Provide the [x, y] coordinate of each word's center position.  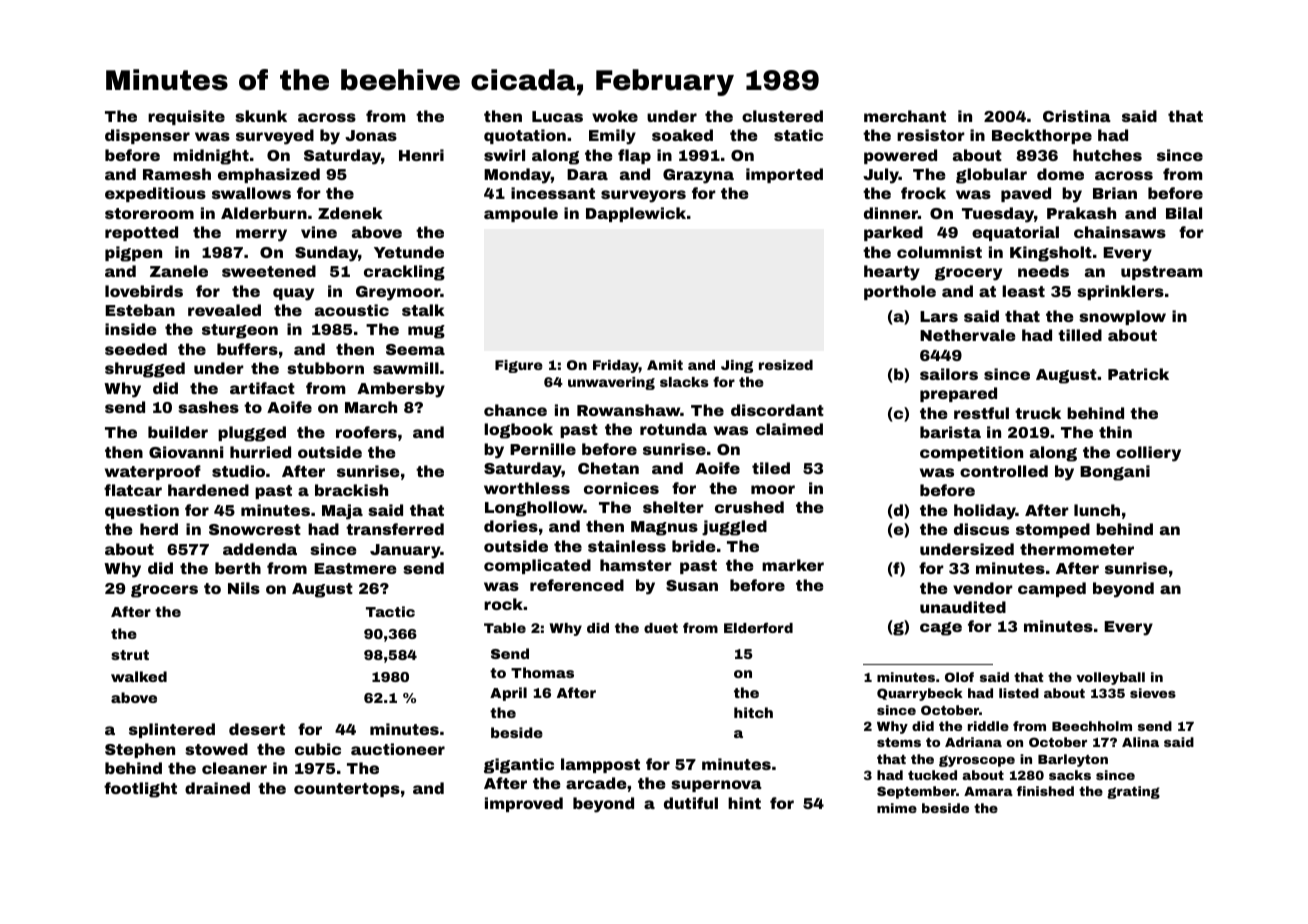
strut [130, 655]
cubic [318, 749]
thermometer [1077, 549]
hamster [636, 565]
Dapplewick [636, 214]
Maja [342, 512]
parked [893, 233]
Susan [692, 585]
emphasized [269, 175]
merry [261, 235]
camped [1052, 589]
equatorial [1015, 233]
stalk [423, 310]
